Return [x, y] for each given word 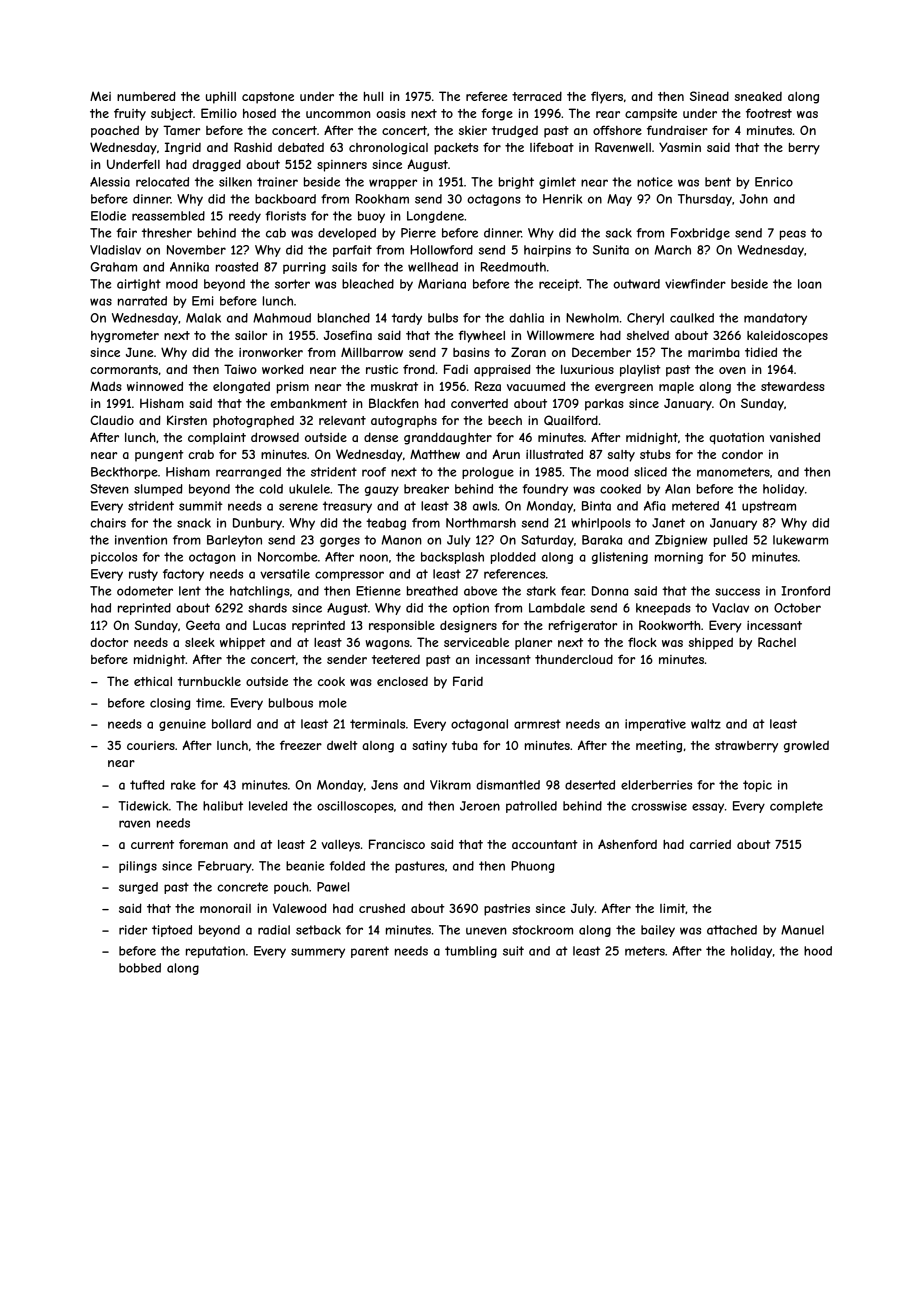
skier [473, 130]
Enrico [774, 182]
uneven [486, 931]
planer [533, 644]
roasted [237, 267]
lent [190, 591]
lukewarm [800, 540]
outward [636, 284]
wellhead [433, 267]
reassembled [168, 216]
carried [710, 844]
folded [347, 866]
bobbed [140, 968]
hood [818, 951]
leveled [268, 806]
